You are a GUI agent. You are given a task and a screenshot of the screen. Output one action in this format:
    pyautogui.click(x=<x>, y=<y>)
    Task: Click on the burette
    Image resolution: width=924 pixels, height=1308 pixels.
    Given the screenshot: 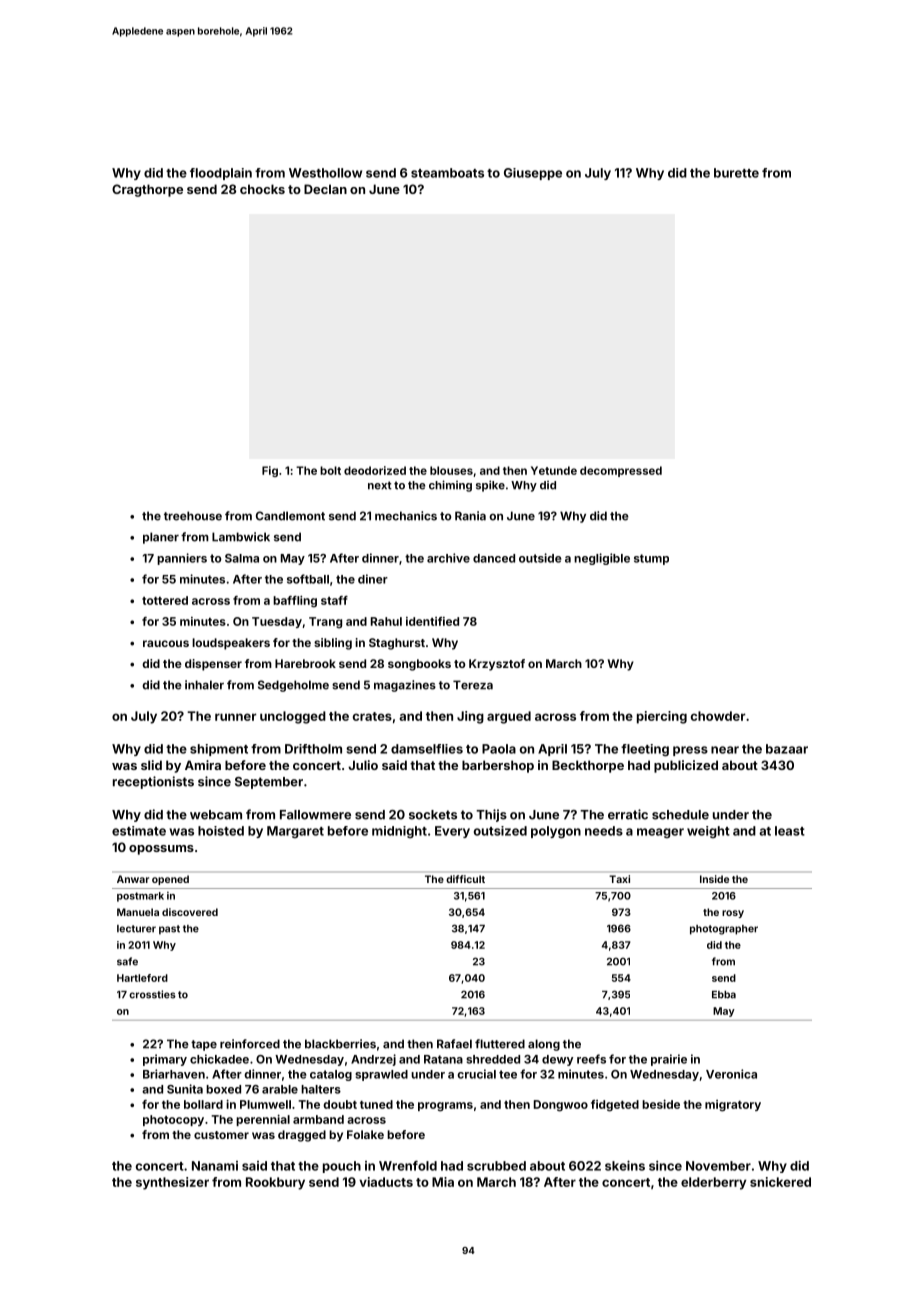 What is the action you would take?
    pyautogui.click(x=736, y=173)
